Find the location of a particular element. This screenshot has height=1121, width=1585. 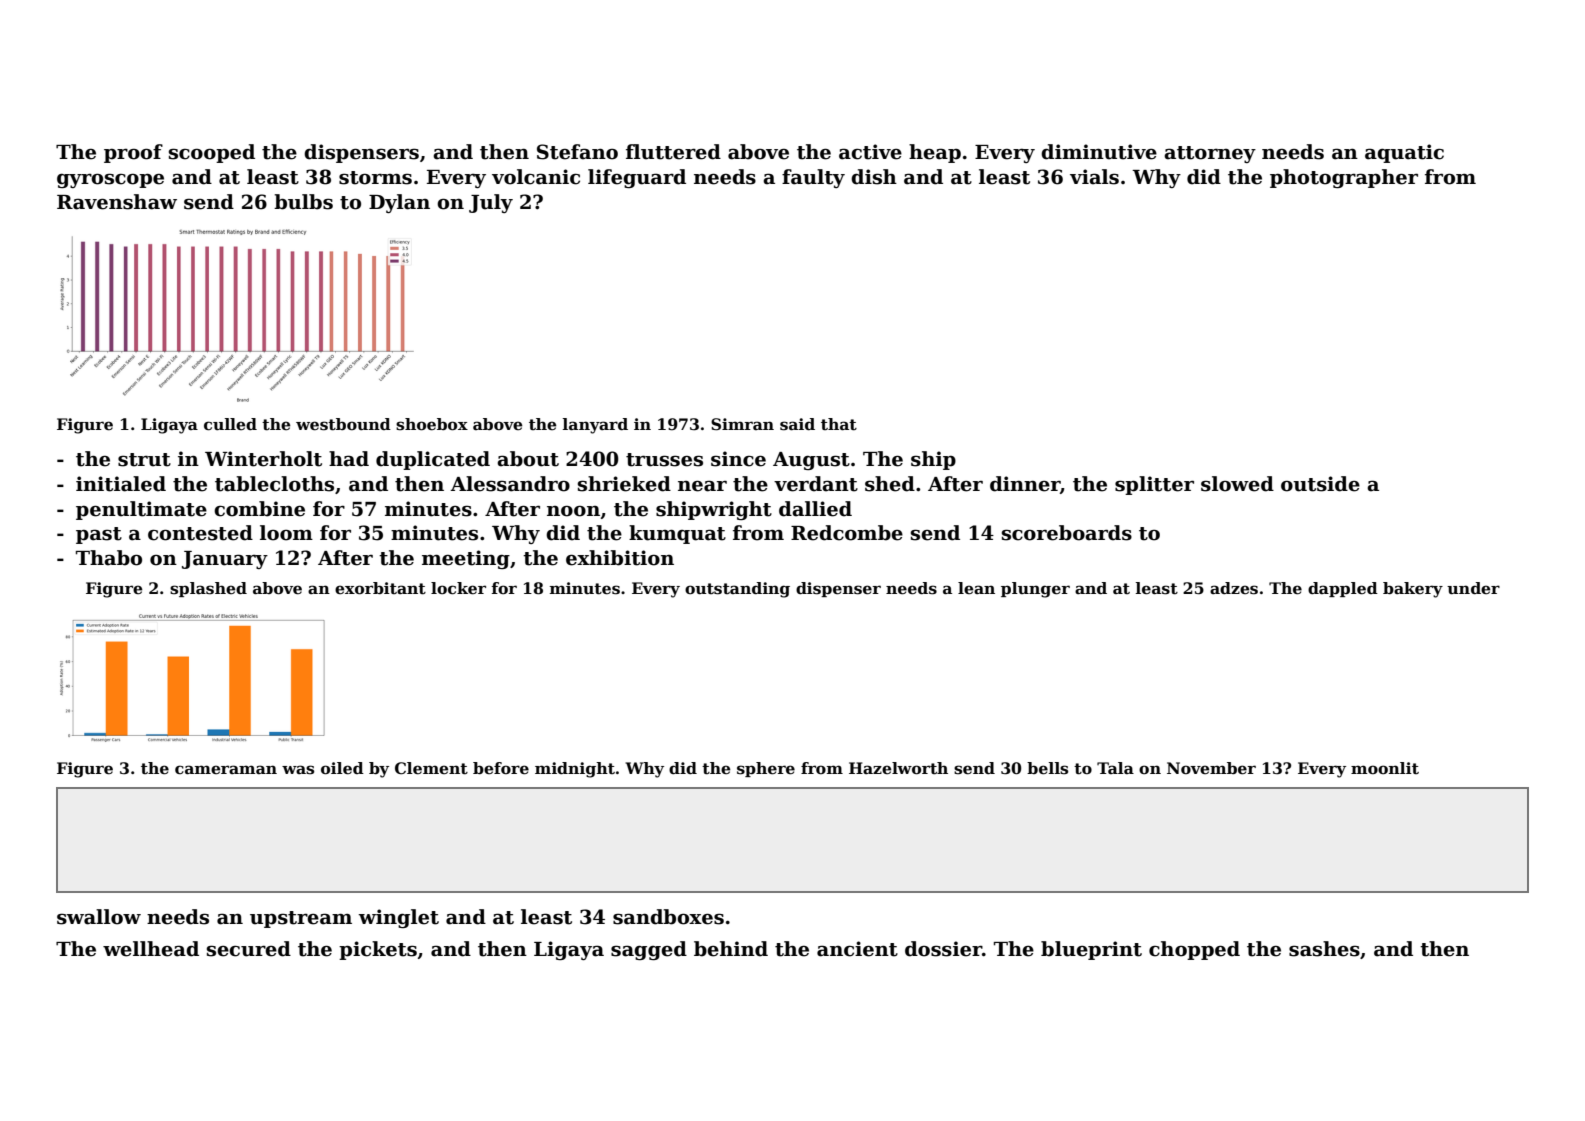

attorney is located at coordinates (1210, 154).
